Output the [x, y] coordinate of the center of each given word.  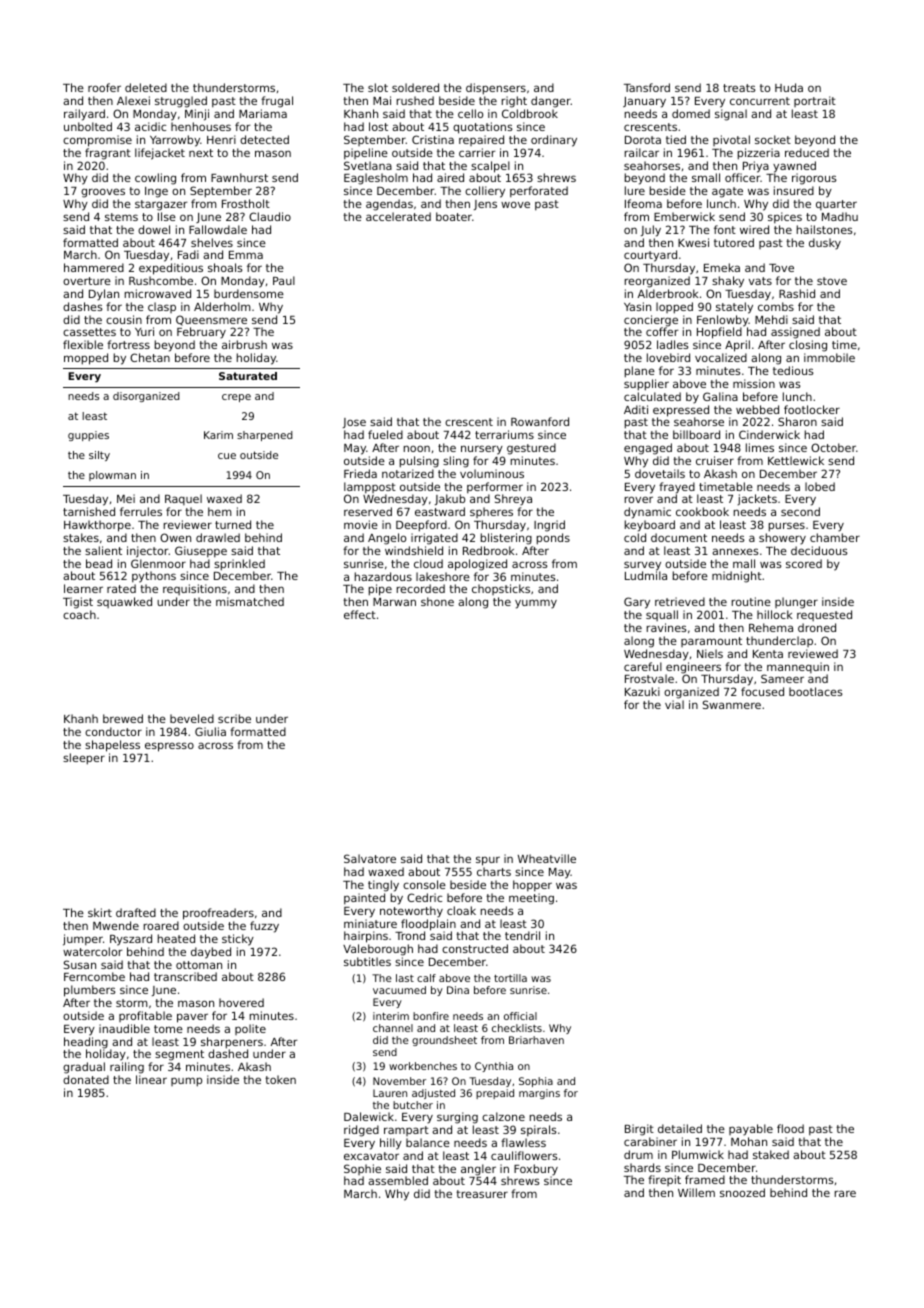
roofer [104, 87]
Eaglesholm [376, 179]
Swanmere [732, 704]
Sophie [362, 1169]
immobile [829, 357]
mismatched [250, 601]
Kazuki [642, 691]
